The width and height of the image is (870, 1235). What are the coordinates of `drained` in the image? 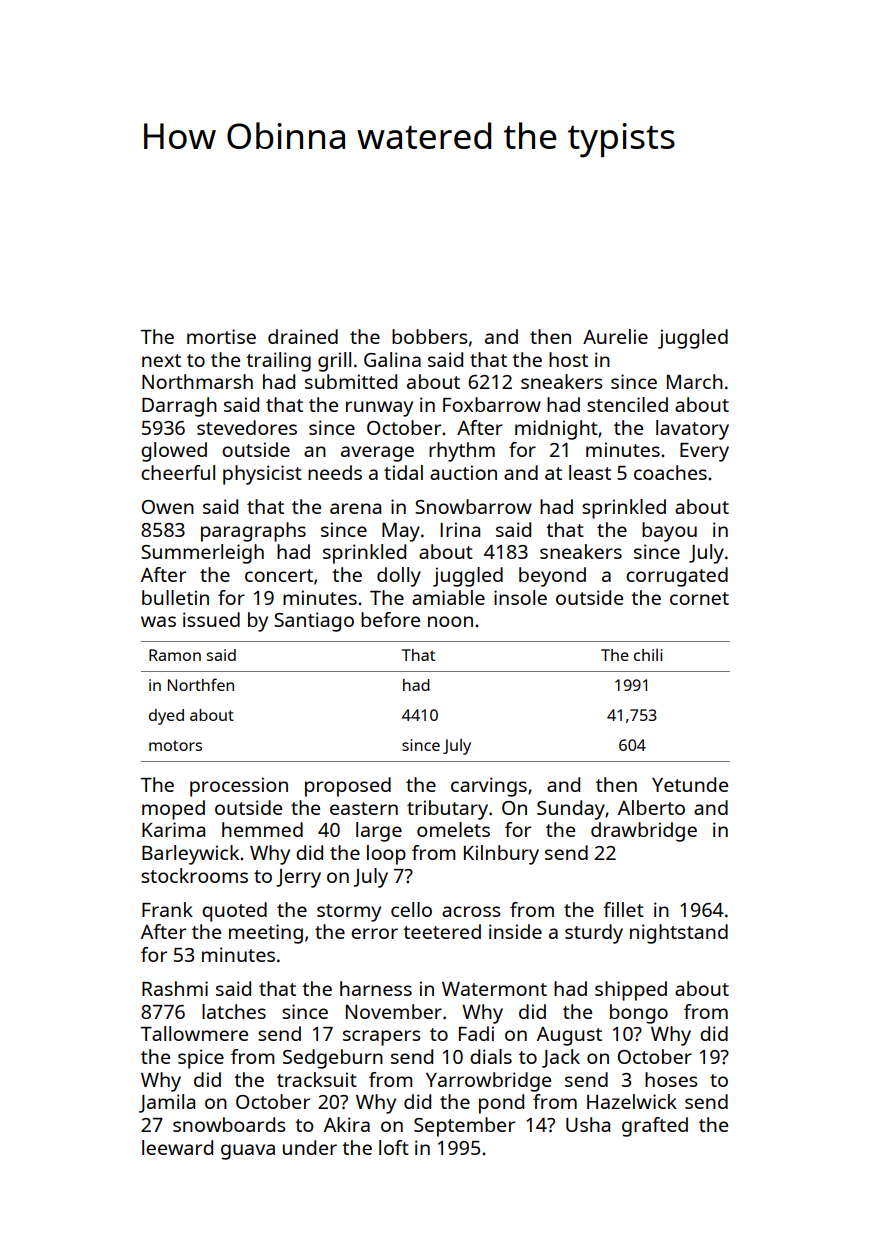 It's located at (303, 336).
